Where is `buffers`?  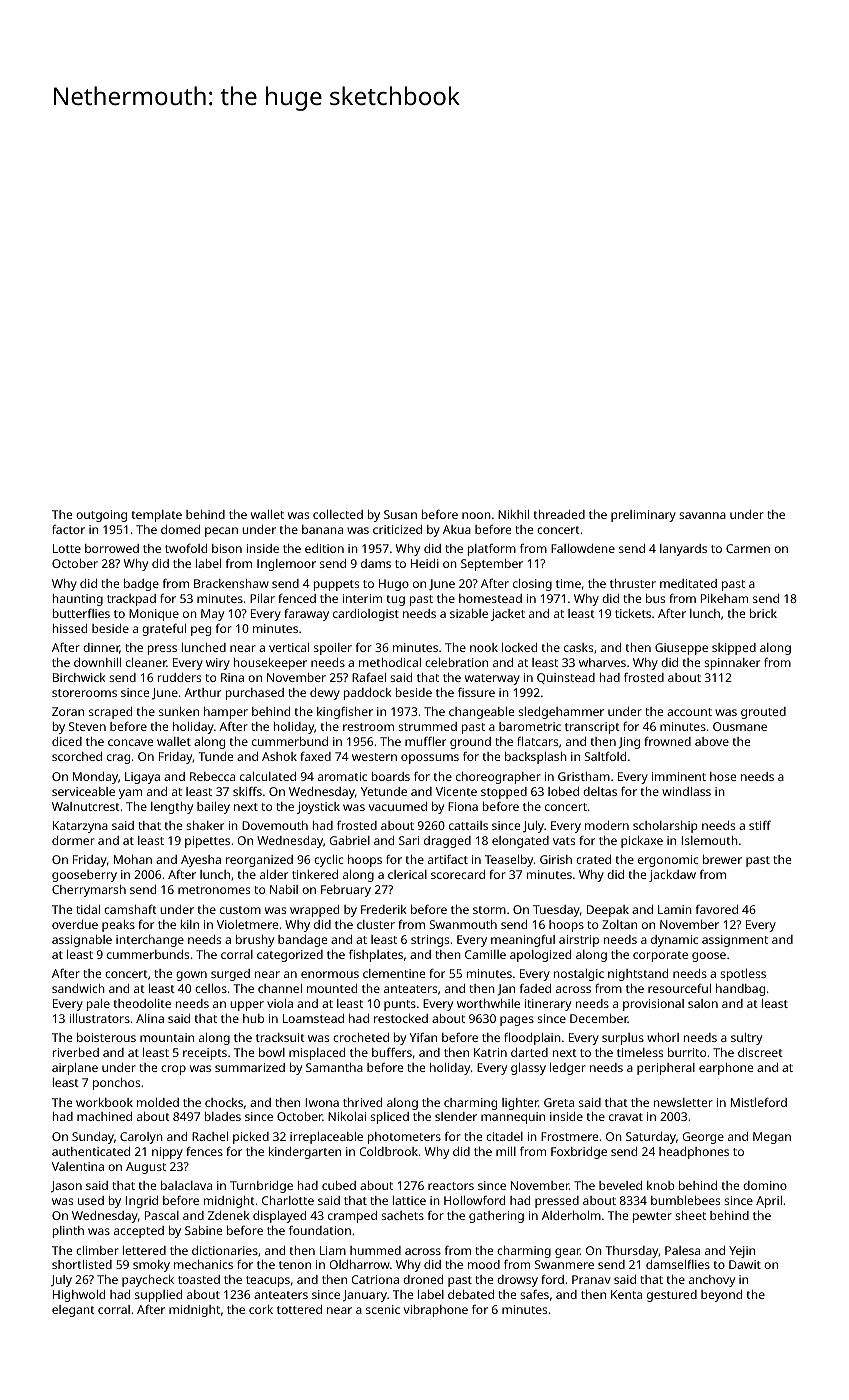 buffers is located at coordinates (392, 1052).
